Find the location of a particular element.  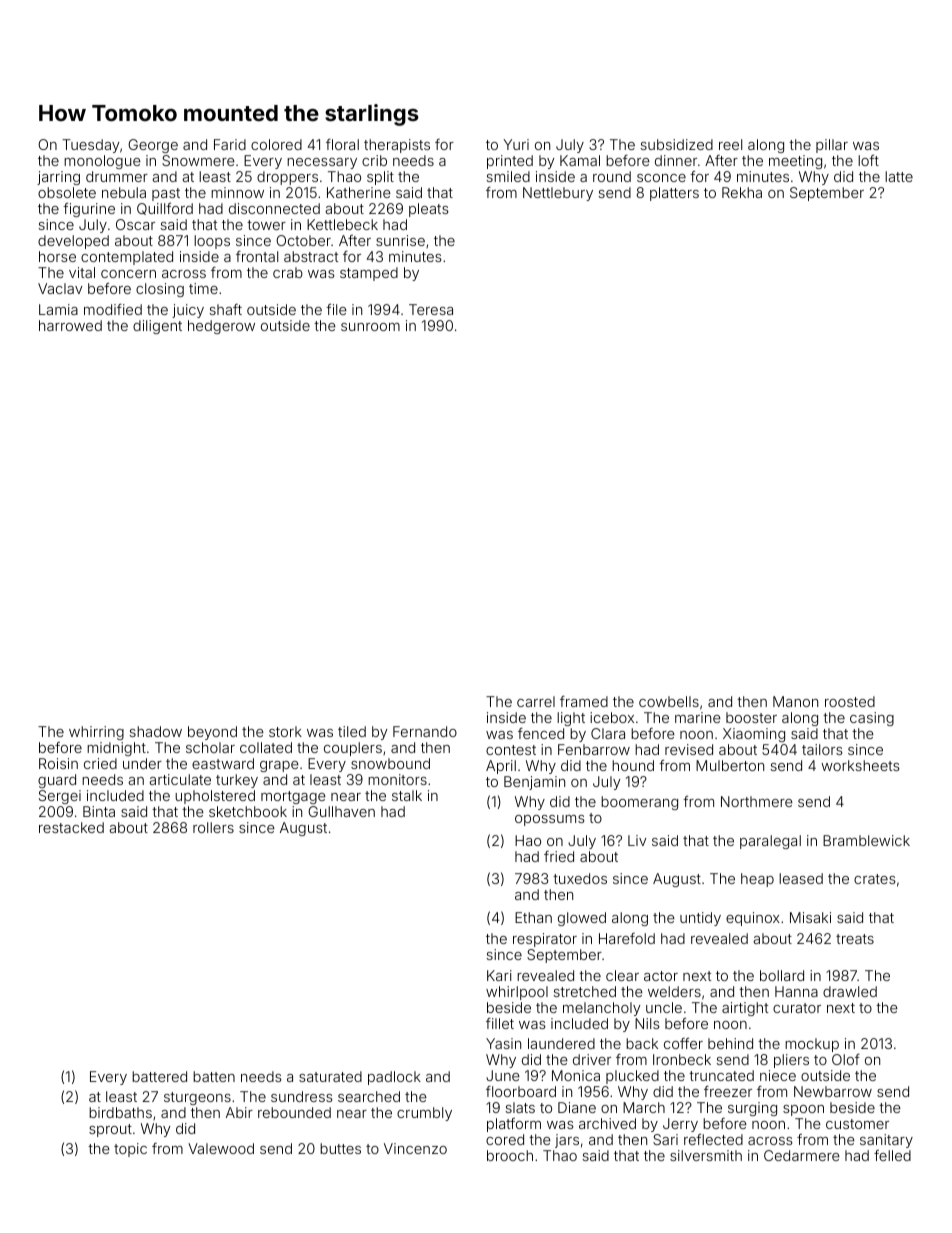

Tuesday is located at coordinates (91, 146).
